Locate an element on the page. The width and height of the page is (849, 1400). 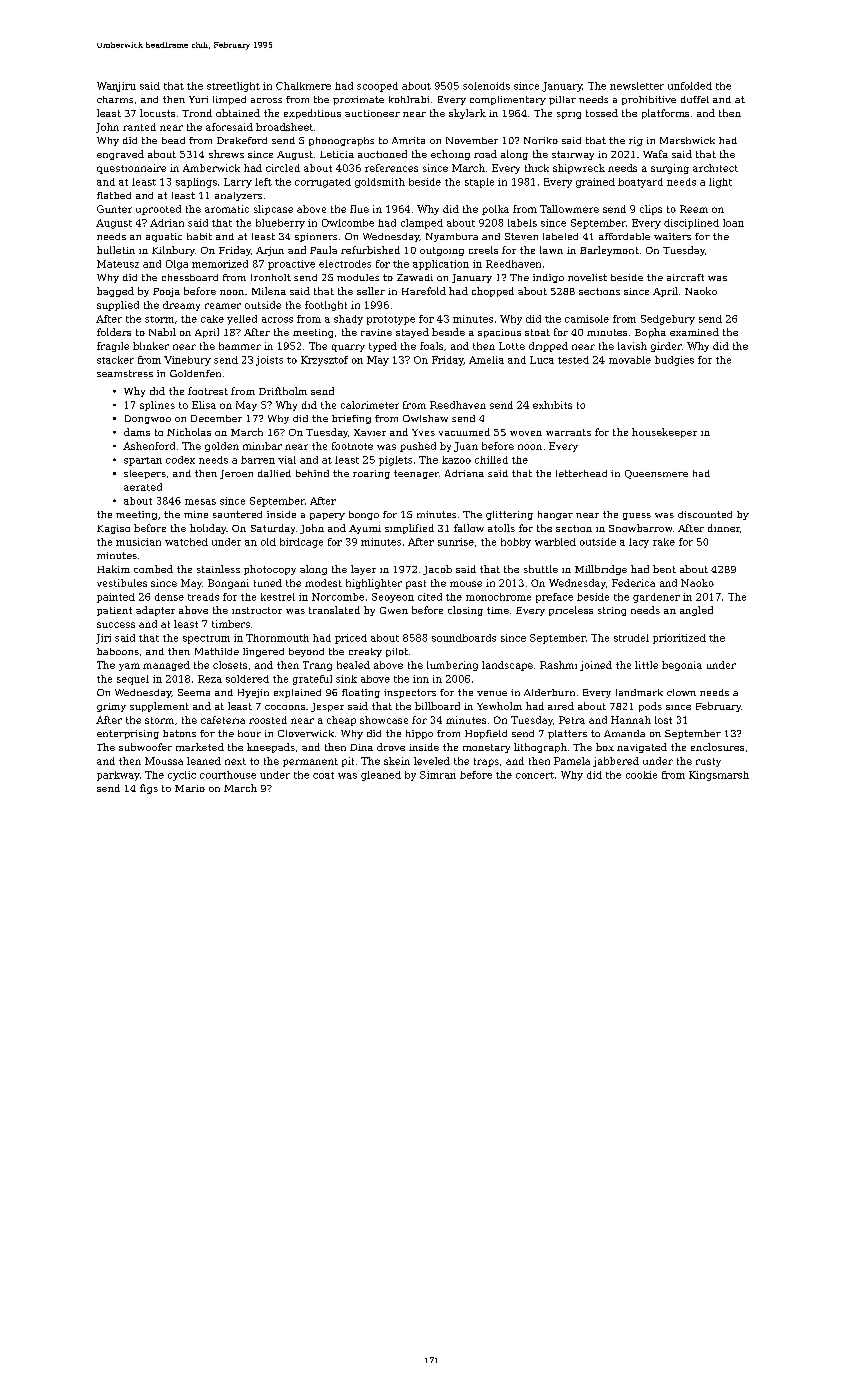
closets is located at coordinates (230, 665).
